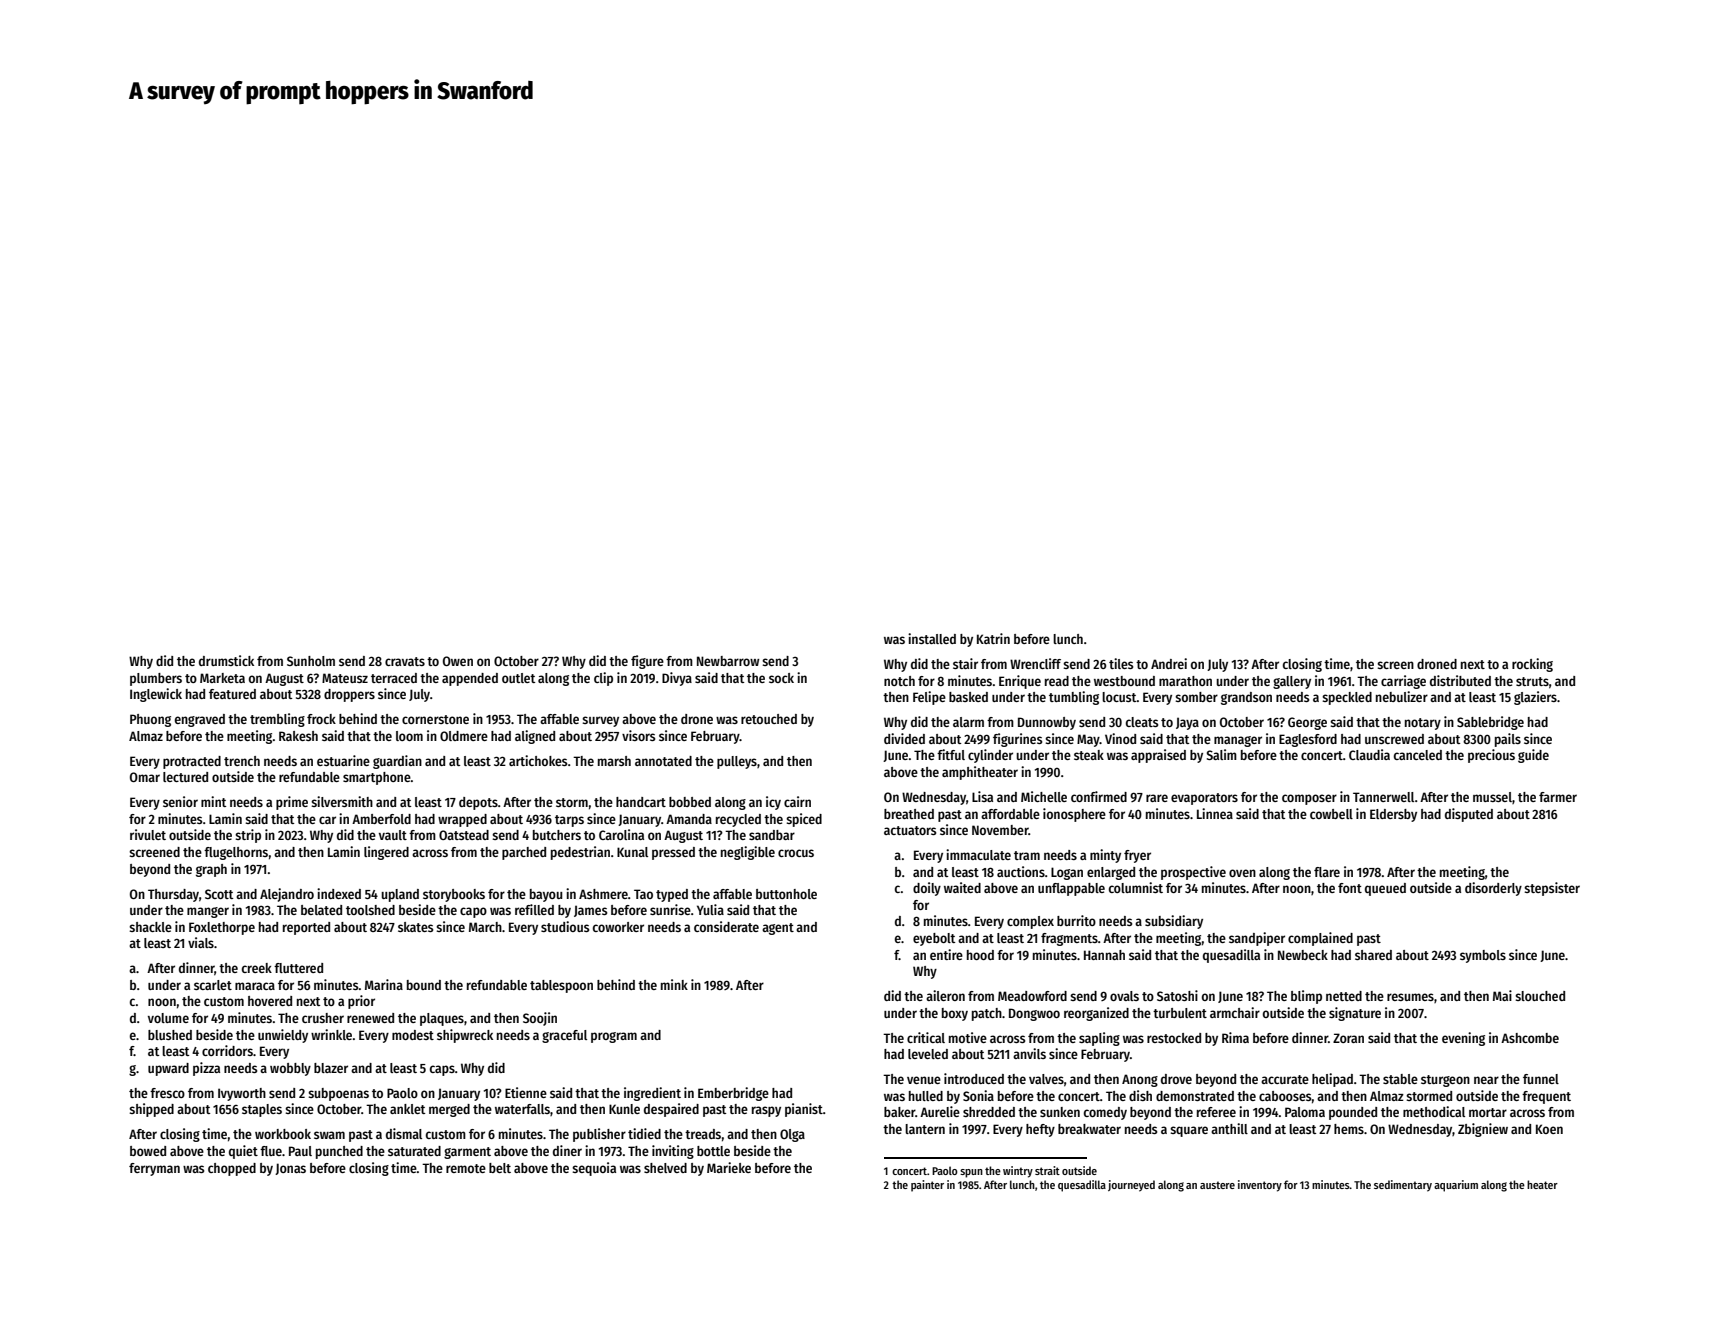  What do you see at coordinates (652, 1094) in the document?
I see `ingredient` at bounding box center [652, 1094].
